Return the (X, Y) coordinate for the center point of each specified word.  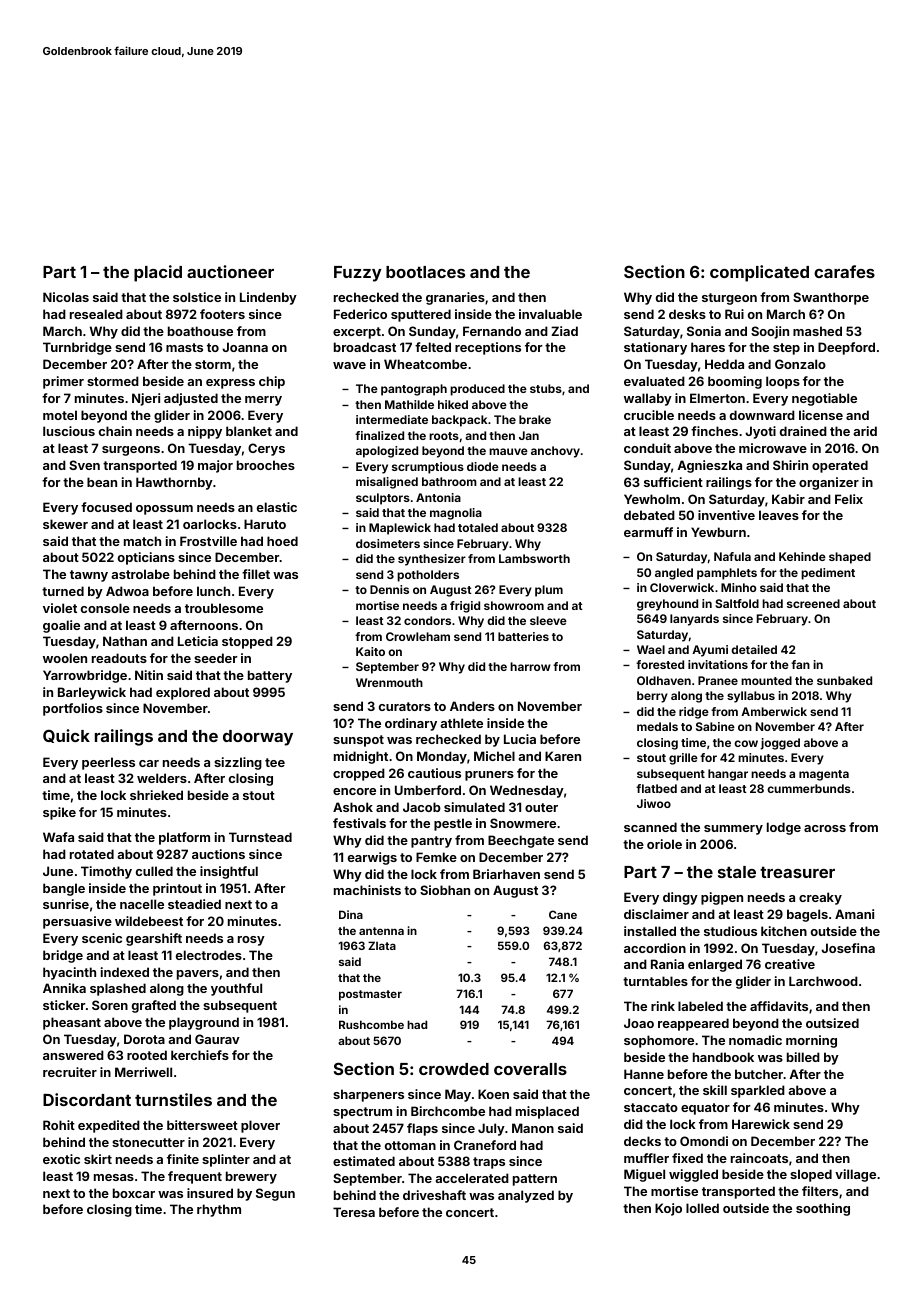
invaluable (550, 314)
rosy (251, 941)
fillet (256, 574)
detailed (754, 649)
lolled (702, 1208)
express (230, 384)
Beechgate (521, 841)
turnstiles (173, 1099)
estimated (364, 1161)
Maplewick (400, 529)
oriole (664, 844)
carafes (844, 271)
